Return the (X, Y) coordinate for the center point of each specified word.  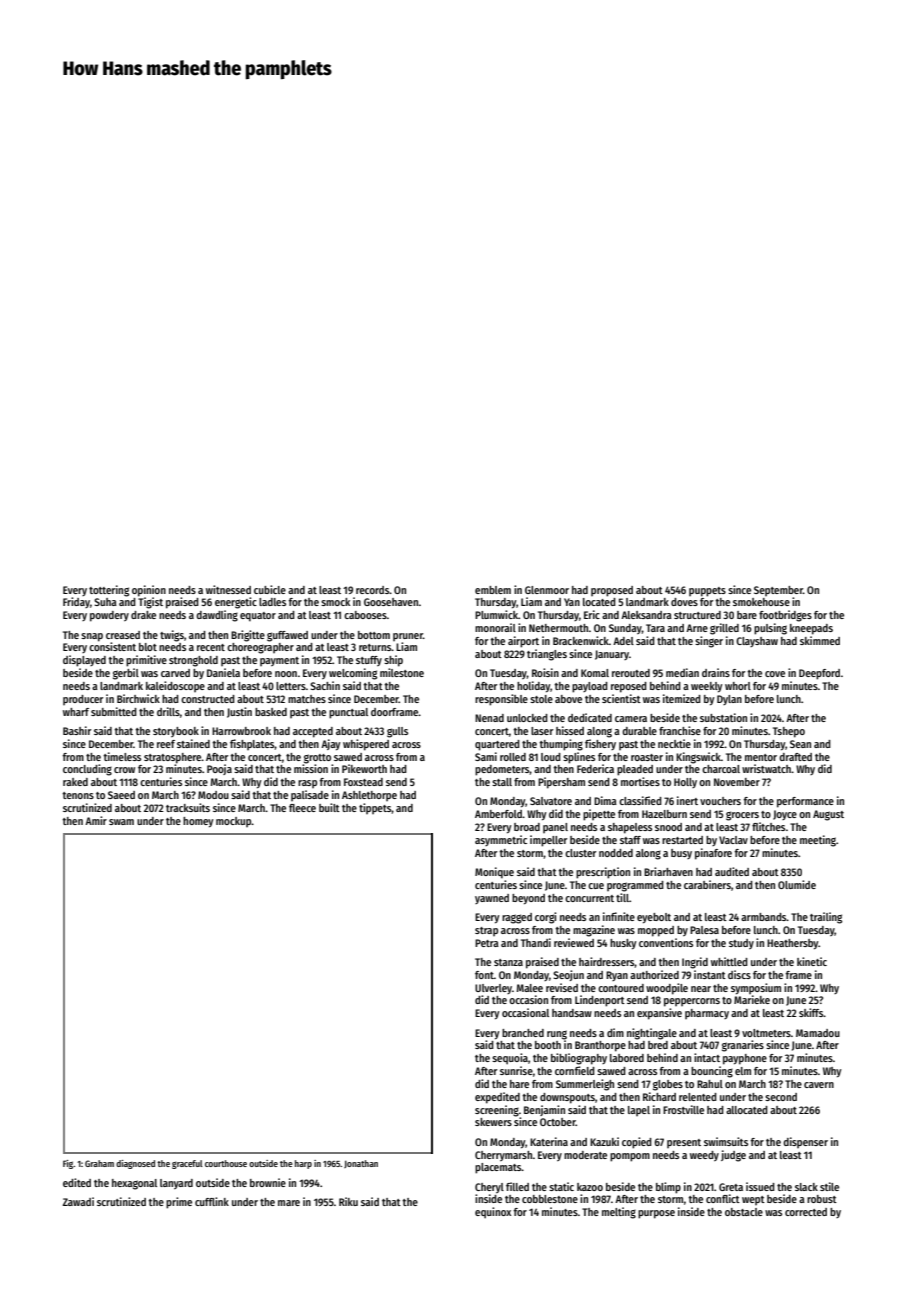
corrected (806, 1212)
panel (555, 828)
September (778, 591)
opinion (149, 591)
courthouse (226, 1163)
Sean (800, 744)
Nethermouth (559, 628)
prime (179, 1203)
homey (198, 822)
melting (619, 1213)
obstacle (744, 1212)
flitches (768, 826)
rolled (513, 757)
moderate (585, 1155)
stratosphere (173, 758)
